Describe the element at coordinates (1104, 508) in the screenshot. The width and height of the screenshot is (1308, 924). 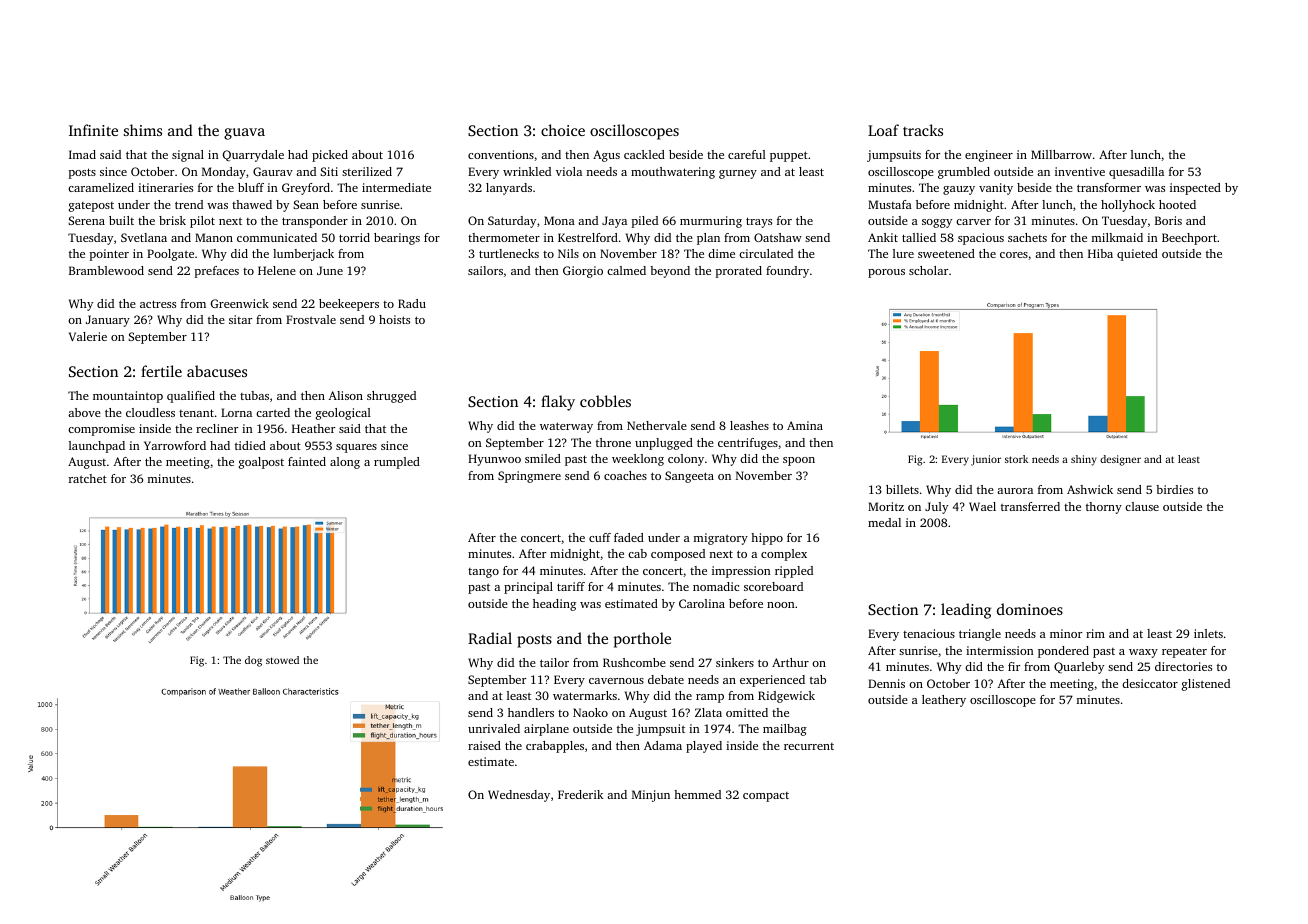
I see `thorny` at that location.
